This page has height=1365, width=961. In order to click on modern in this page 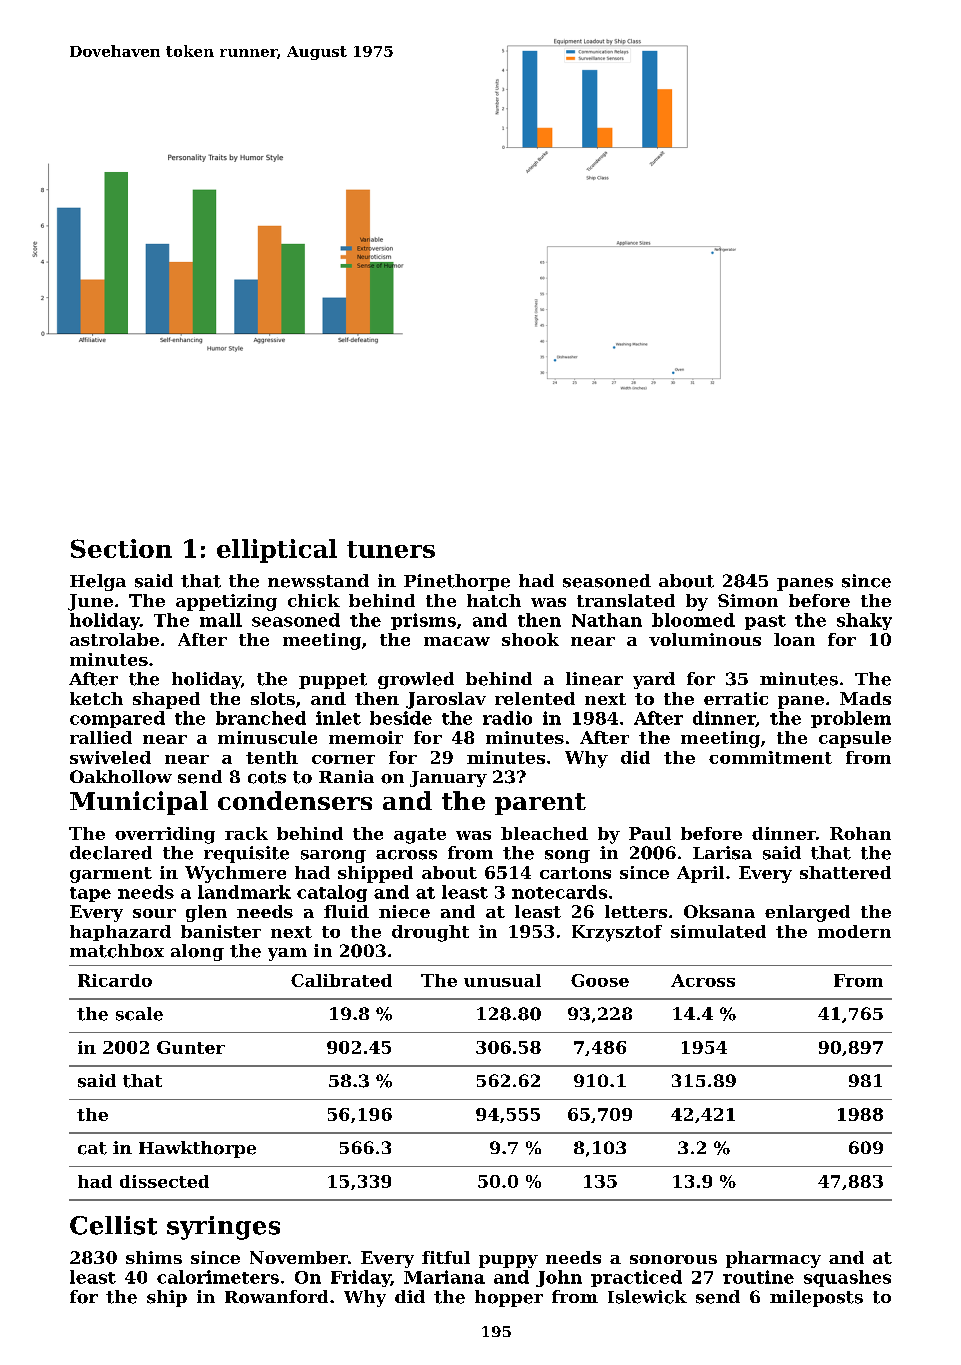, I will do `click(854, 931)`.
